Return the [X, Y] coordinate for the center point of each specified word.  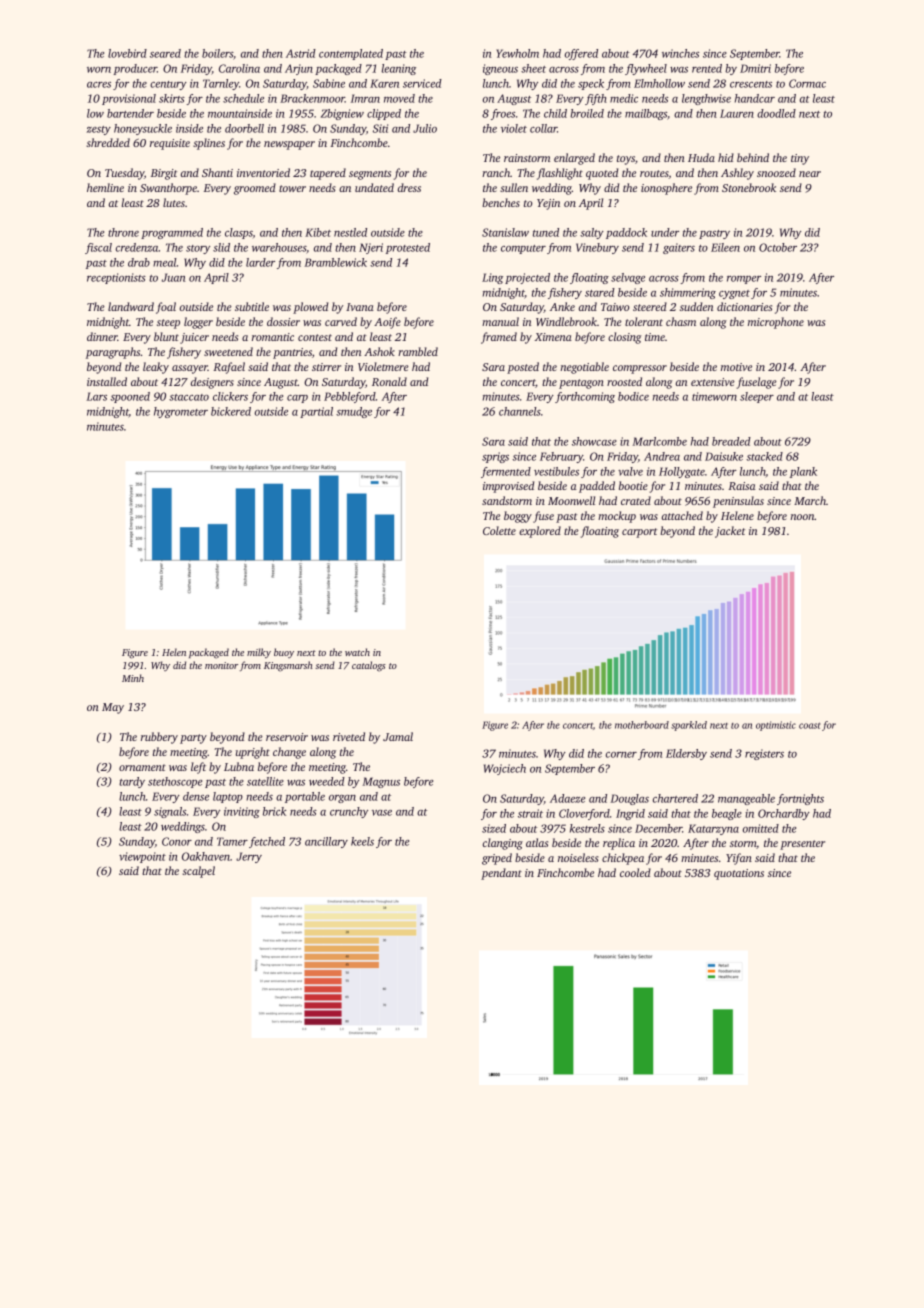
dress [409, 187]
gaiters [679, 248]
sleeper [757, 397]
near [810, 174]
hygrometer [181, 412]
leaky [156, 368]
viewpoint [142, 857]
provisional [129, 99]
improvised [508, 487]
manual [500, 321]
